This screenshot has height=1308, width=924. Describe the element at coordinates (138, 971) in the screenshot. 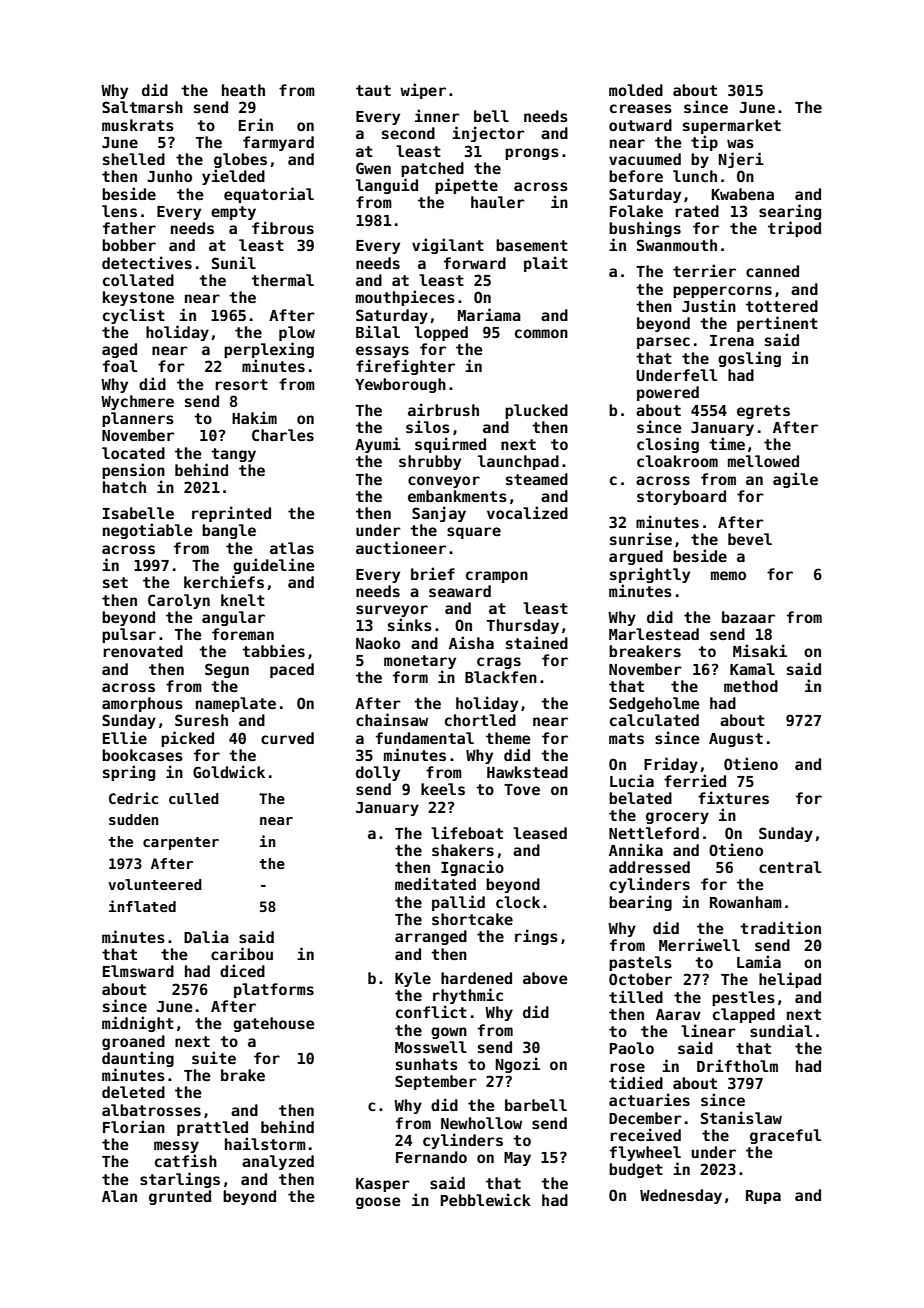

I see `Elmsward` at that location.
